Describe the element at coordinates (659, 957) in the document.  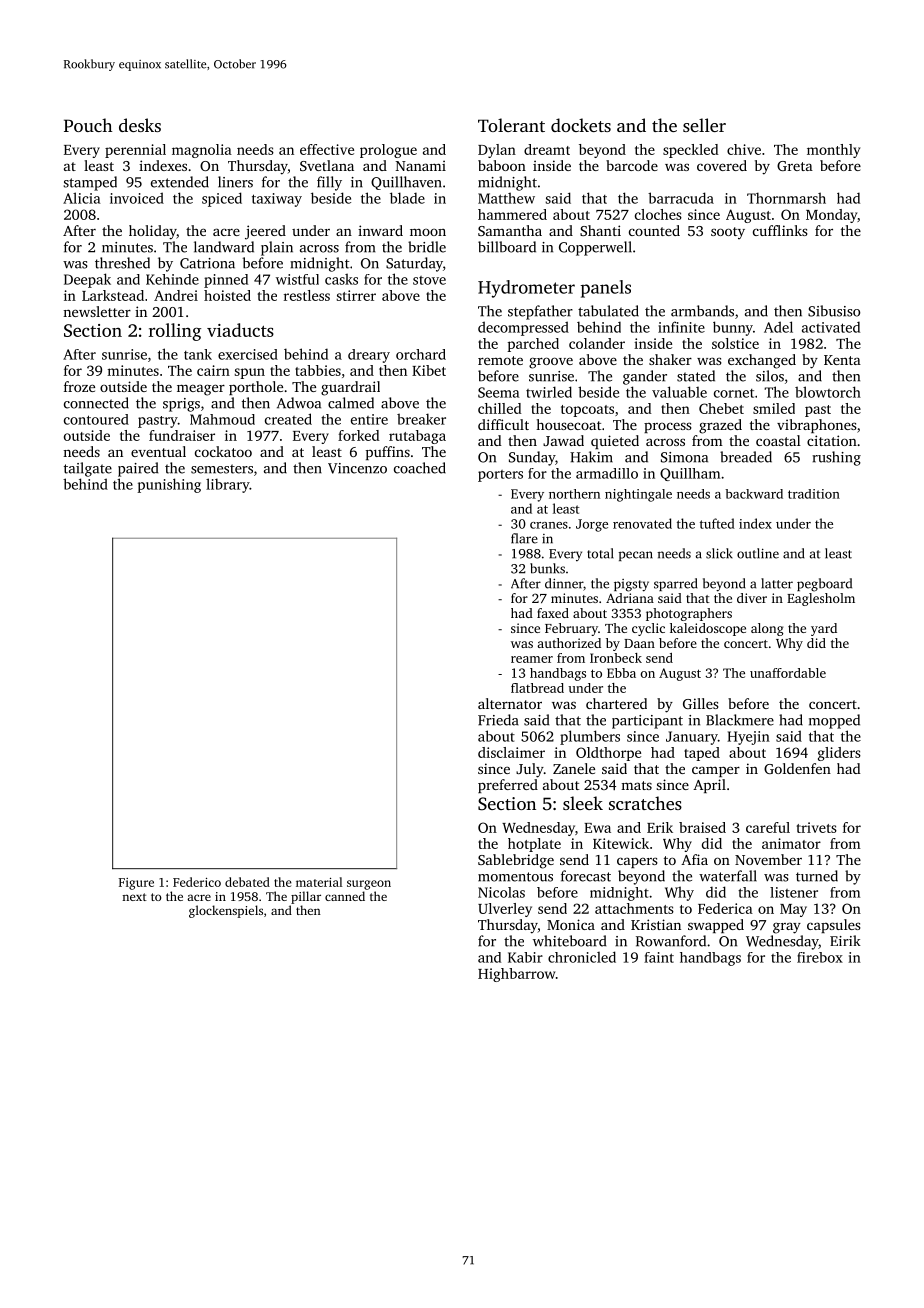
I see `faint` at that location.
